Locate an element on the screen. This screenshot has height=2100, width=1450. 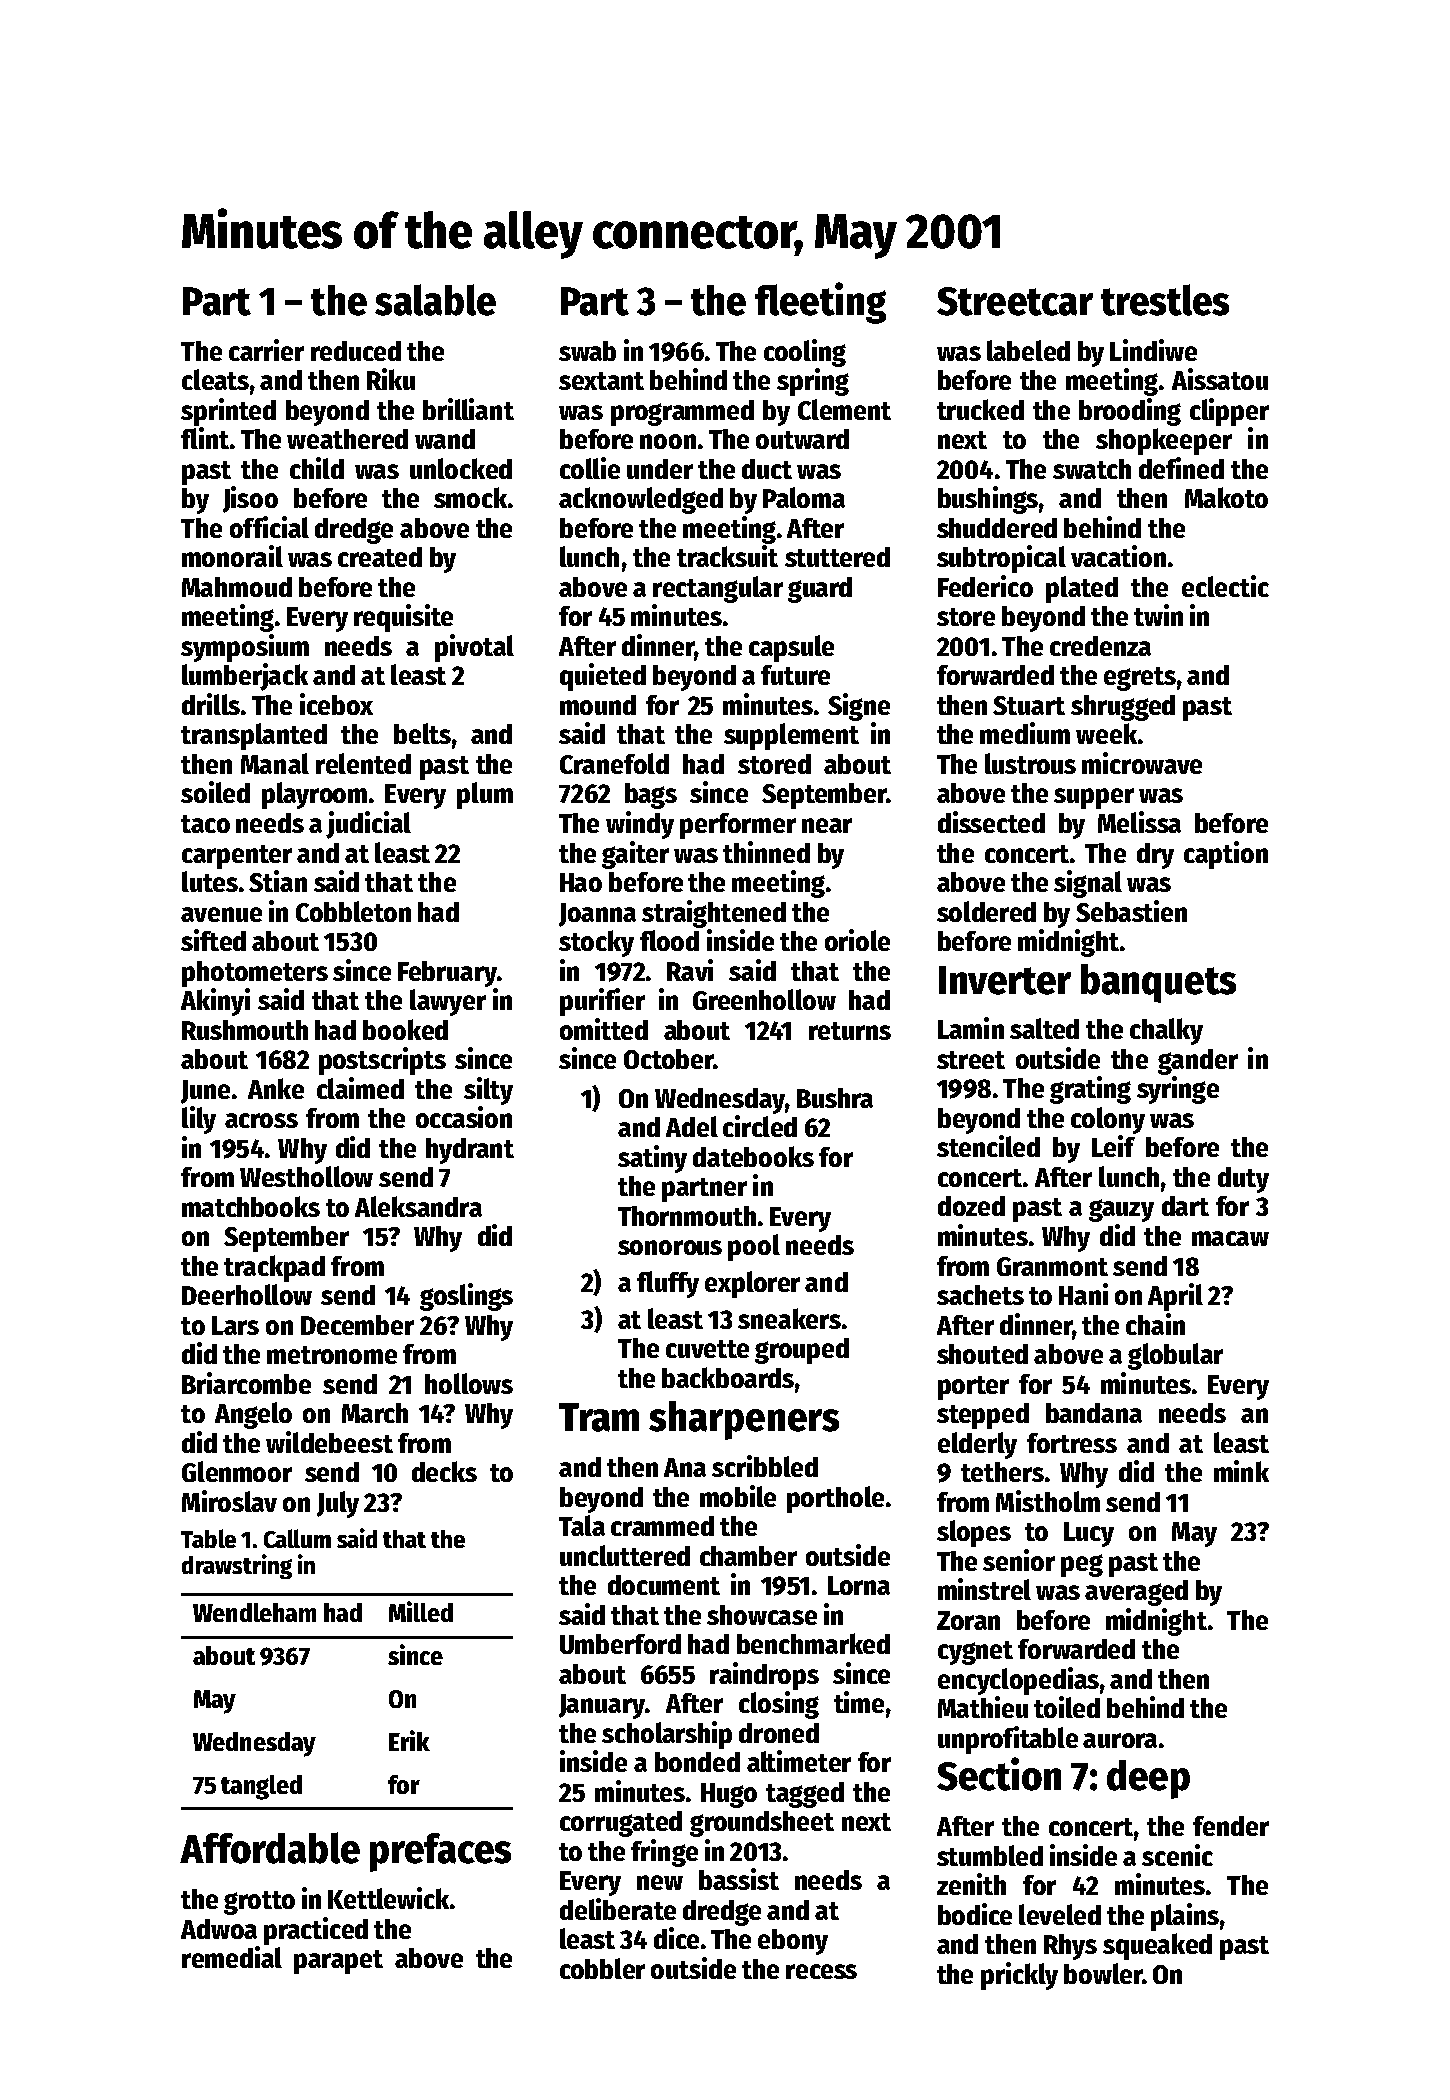
supper is located at coordinates (1094, 798).
